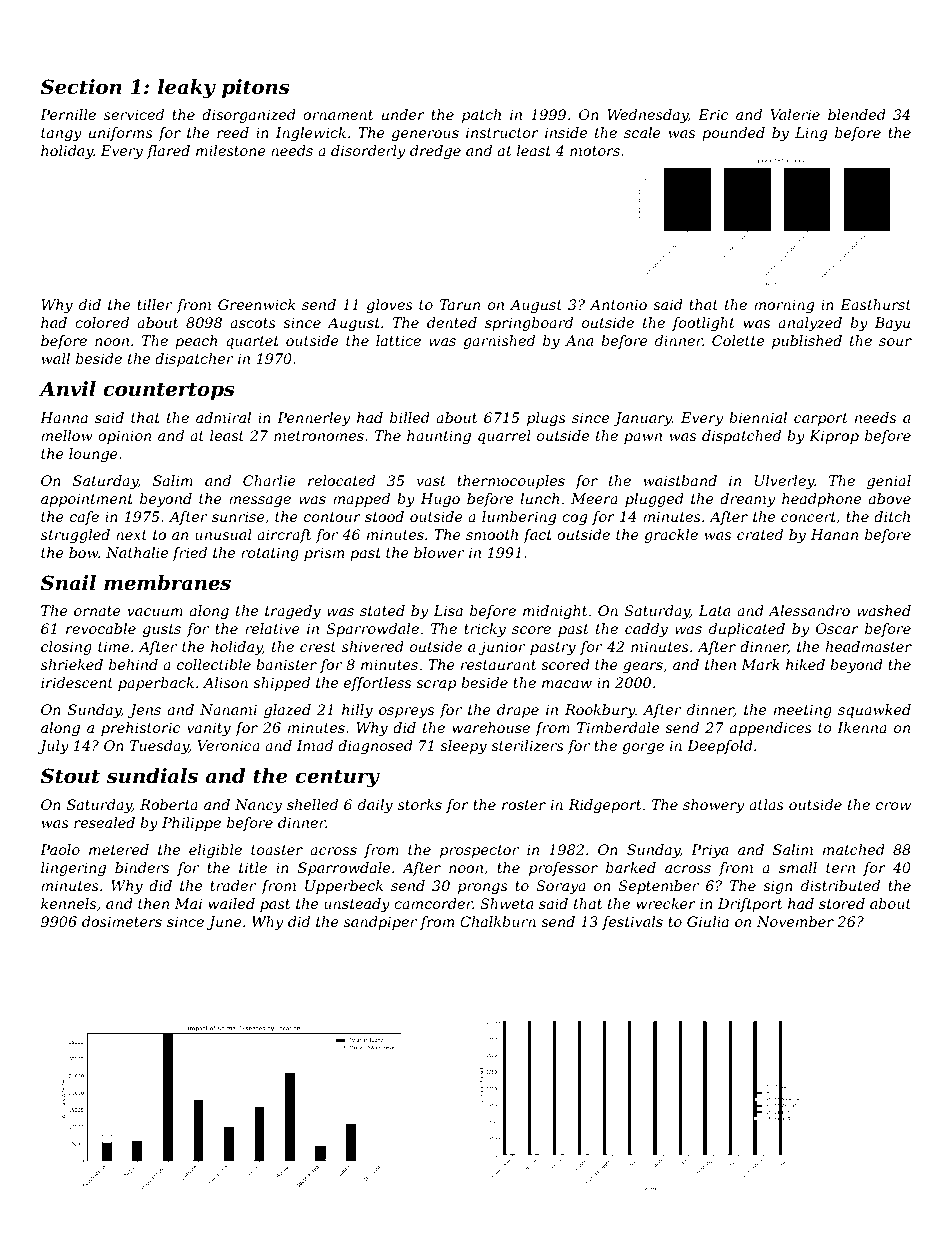 Image resolution: width=952 pixels, height=1233 pixels. What do you see at coordinates (390, 306) in the screenshot?
I see `gloves` at bounding box center [390, 306].
